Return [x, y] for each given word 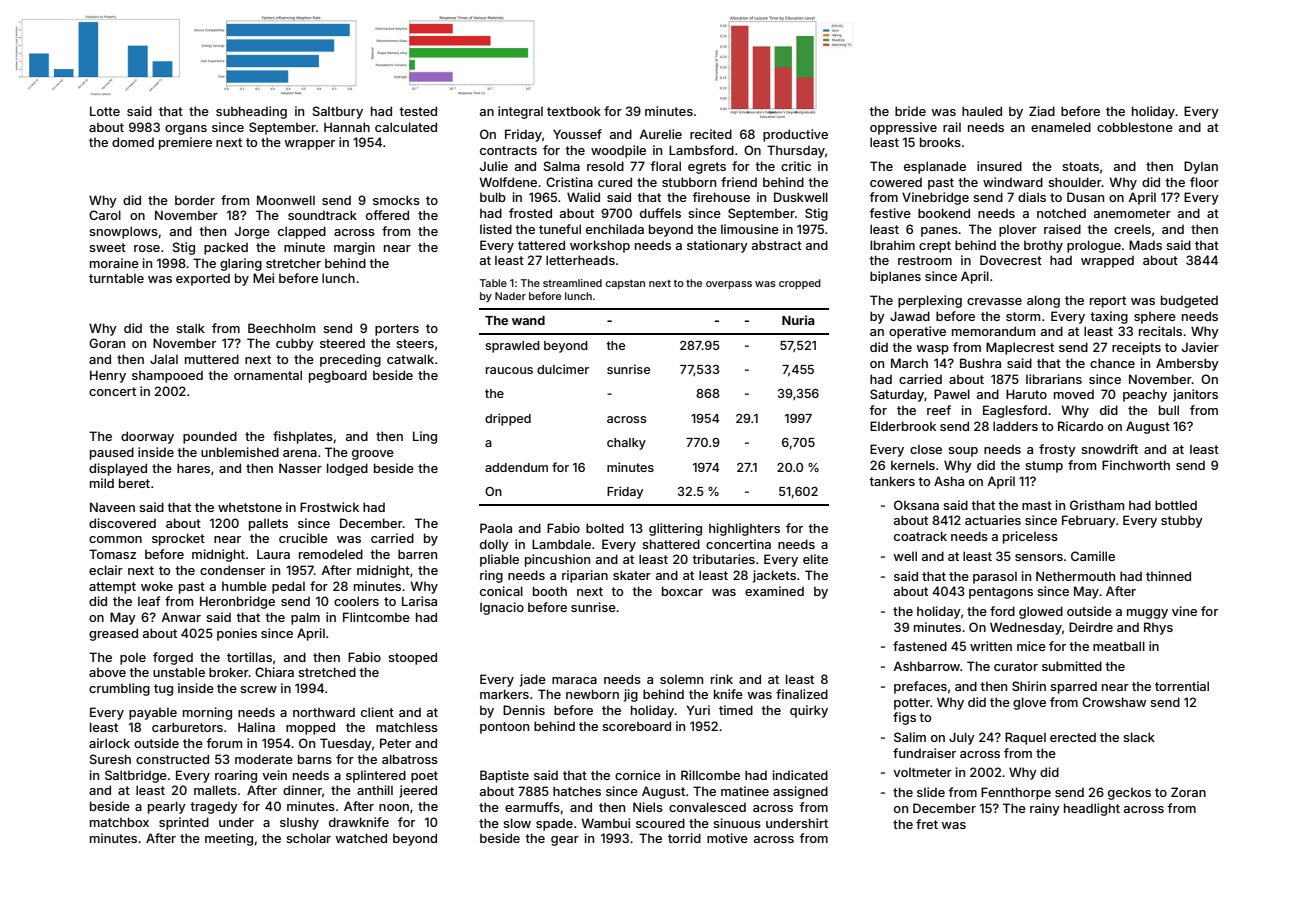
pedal [288, 587]
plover [1018, 231]
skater [632, 575]
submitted [1072, 666]
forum [224, 743]
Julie [494, 166]
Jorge [252, 232]
